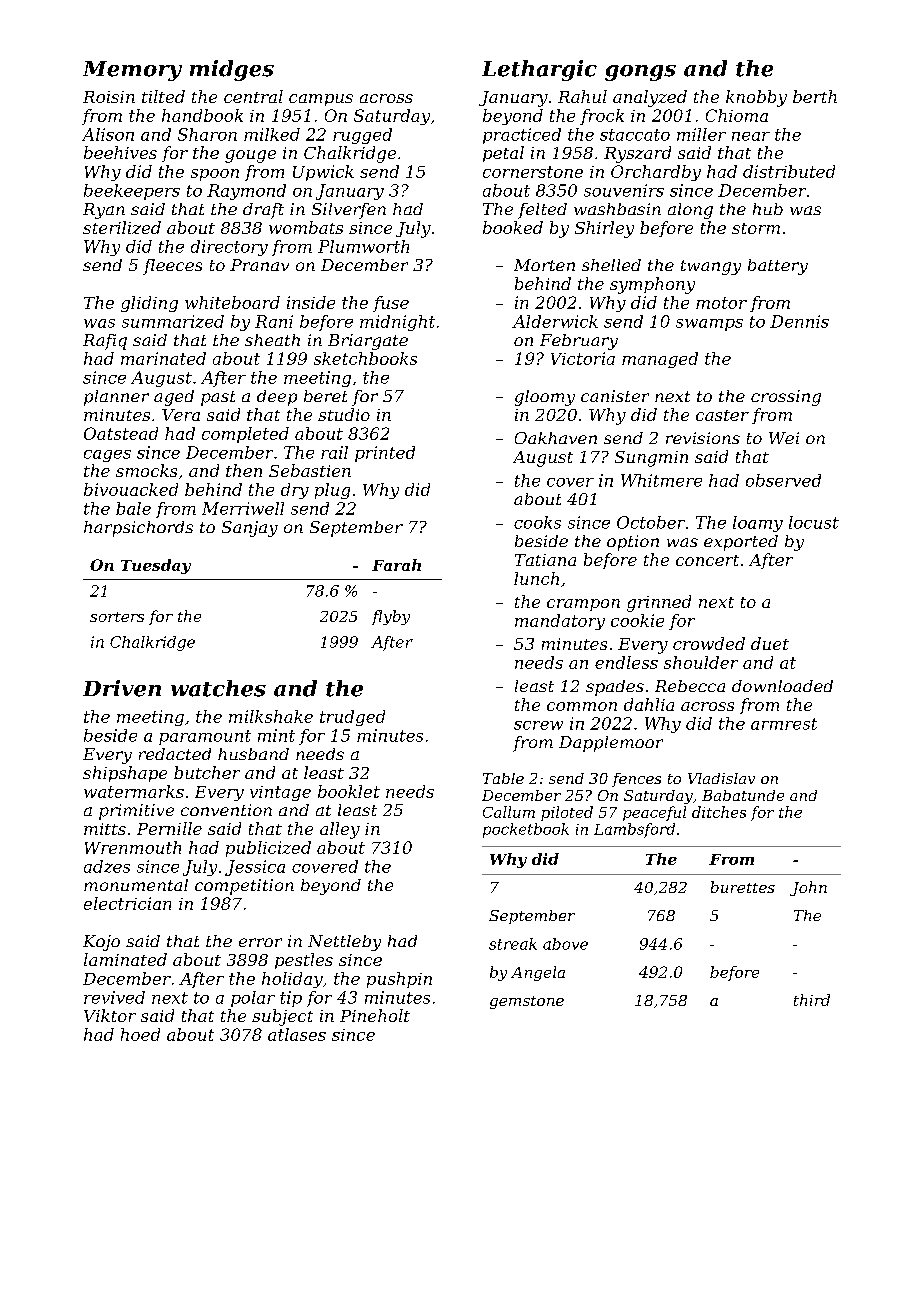  I want to click on Pineholt, so click(375, 1015).
